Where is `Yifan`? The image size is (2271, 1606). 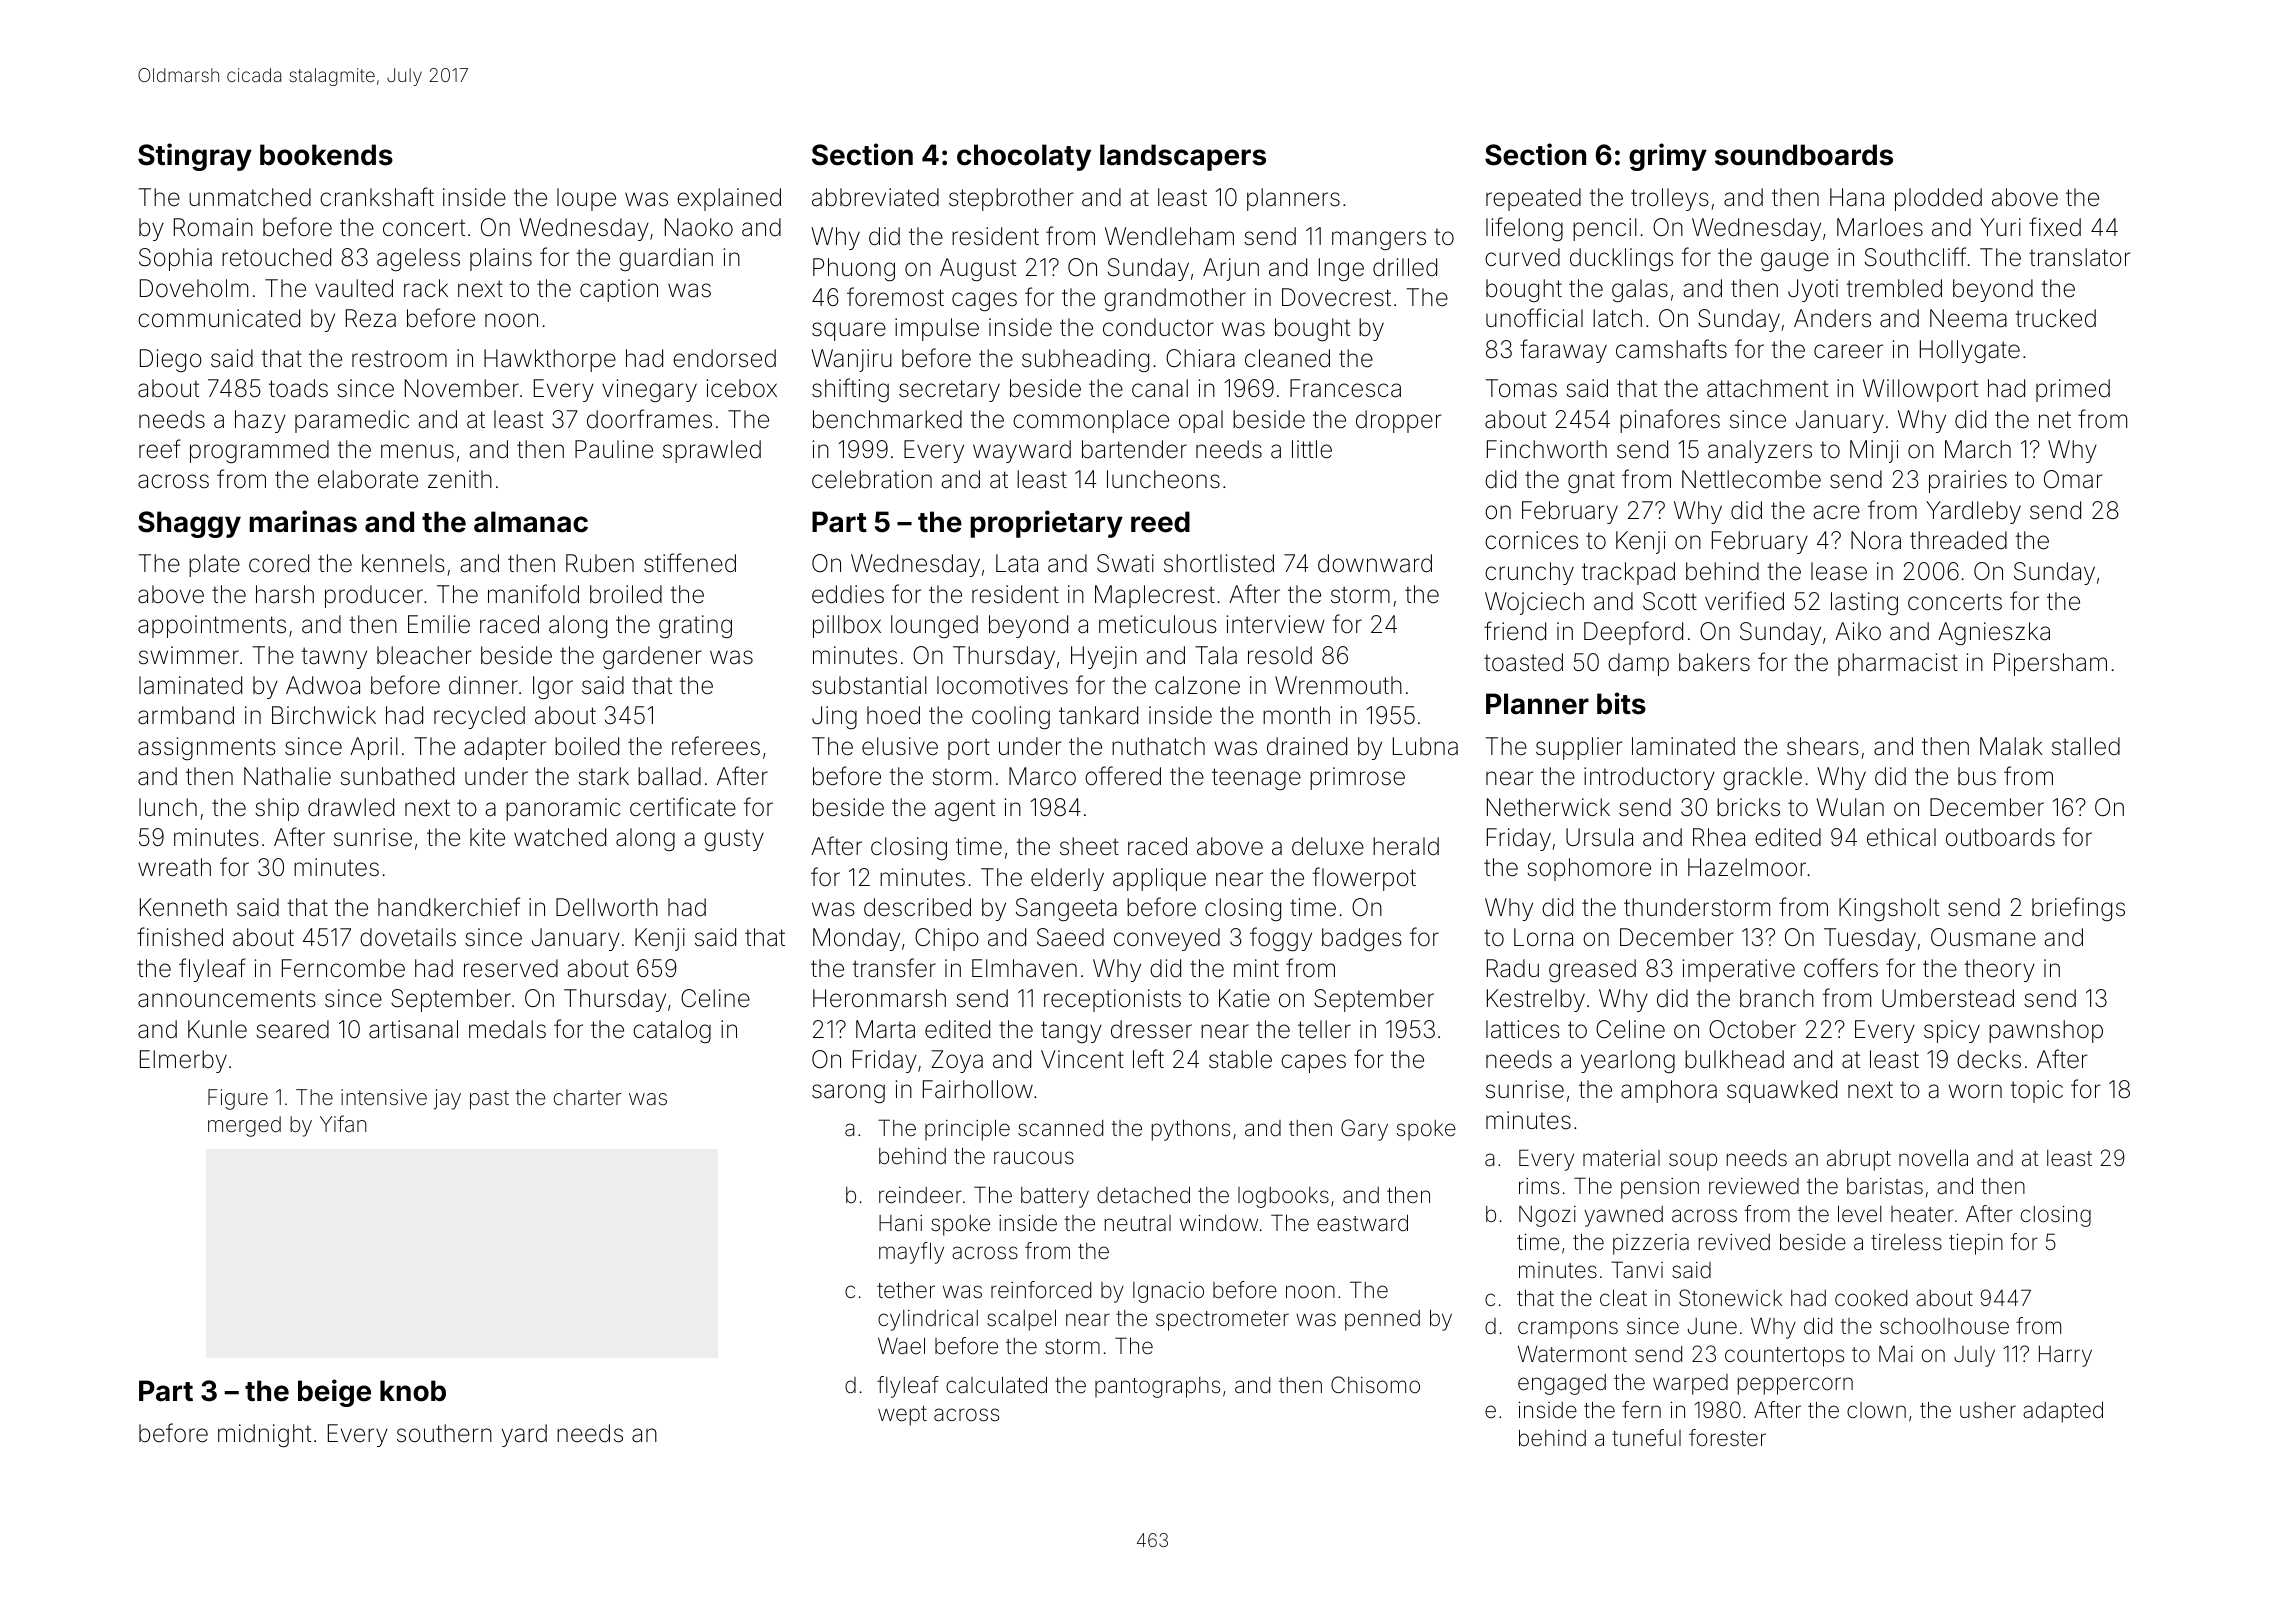
Yifan is located at coordinates (343, 1123).
